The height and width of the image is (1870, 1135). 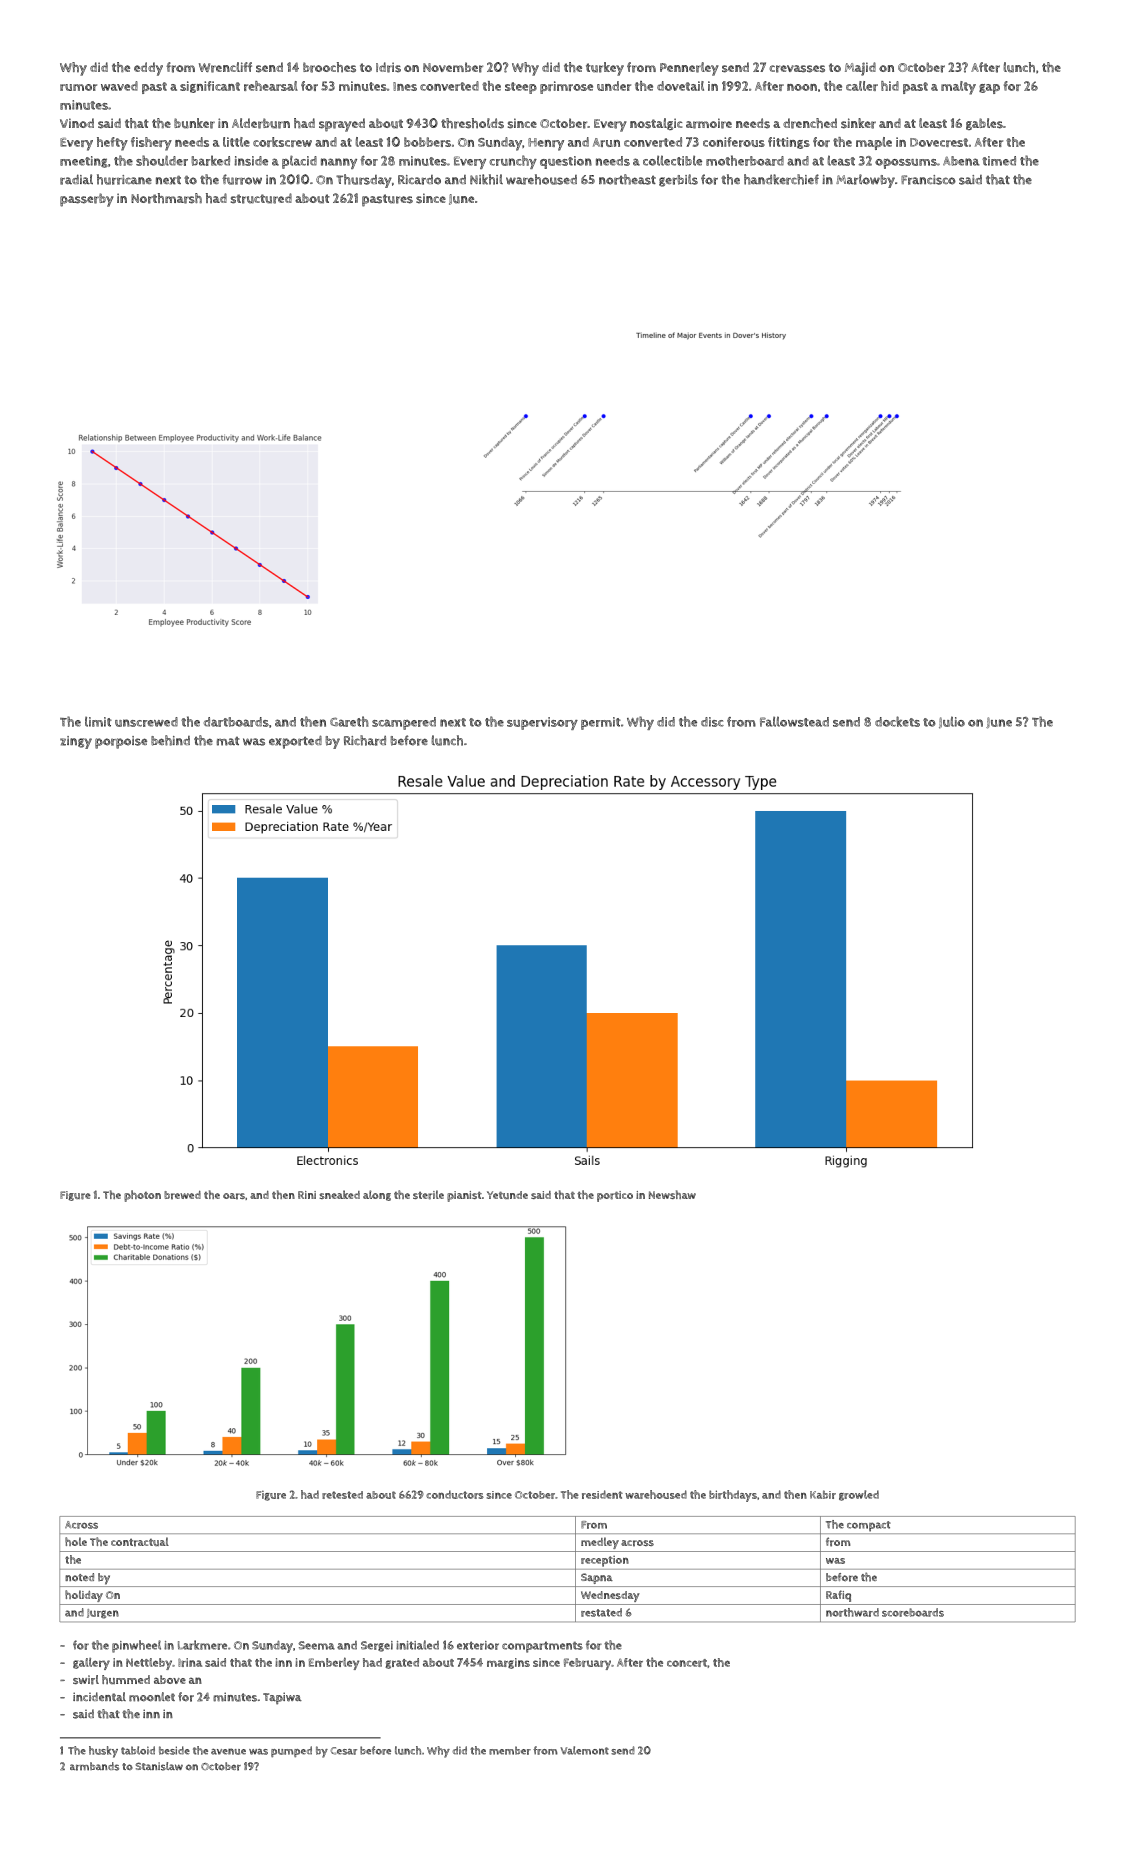 I want to click on eddy, so click(x=148, y=69).
